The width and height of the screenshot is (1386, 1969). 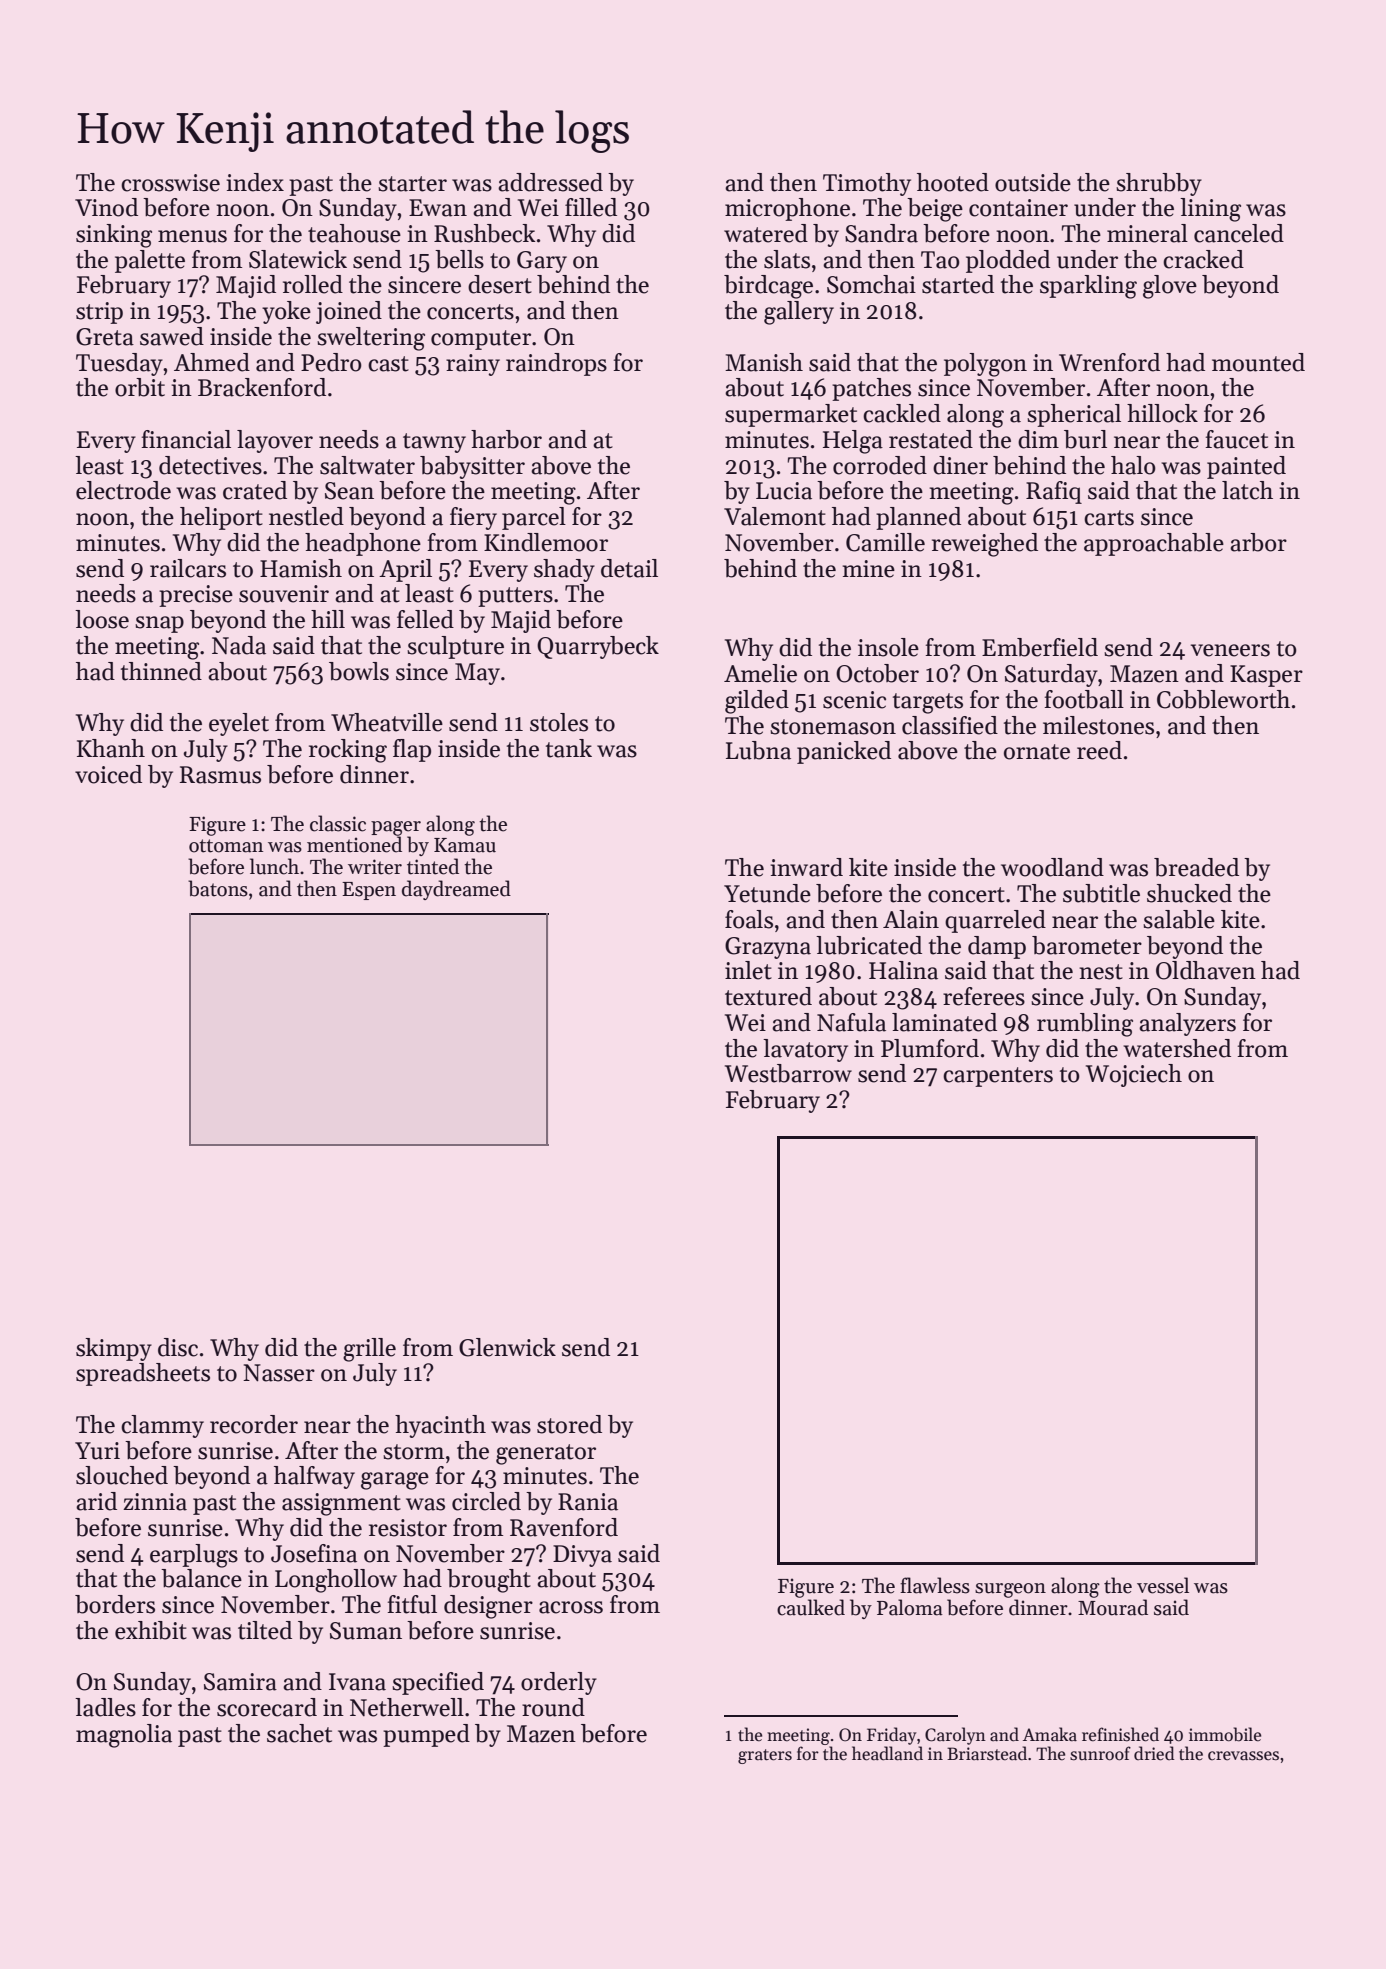 What do you see at coordinates (550, 182) in the screenshot?
I see `addressed` at bounding box center [550, 182].
